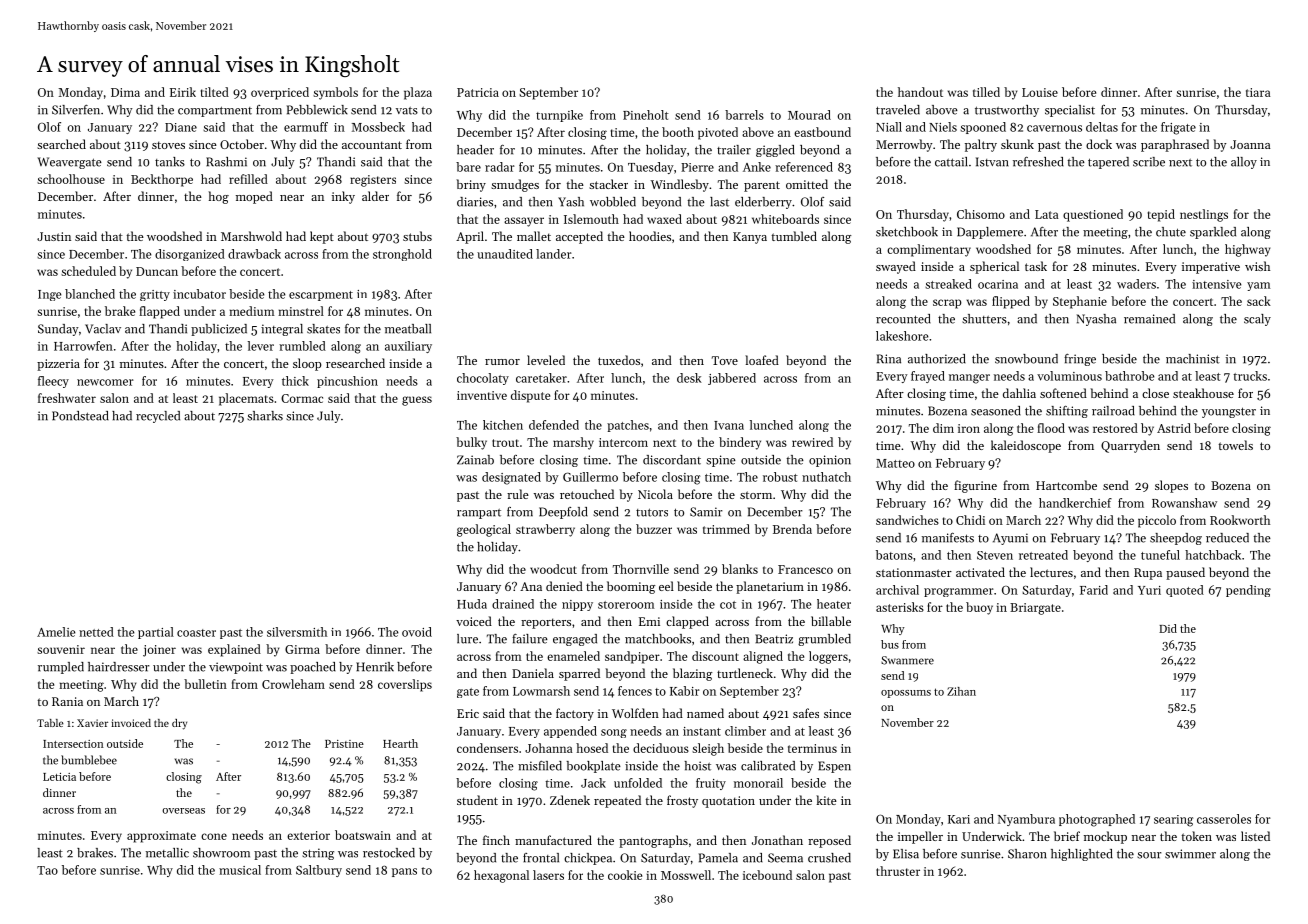 This screenshot has width=1308, height=924. Describe the element at coordinates (1193, 359) in the screenshot. I see `machinist` at that location.
